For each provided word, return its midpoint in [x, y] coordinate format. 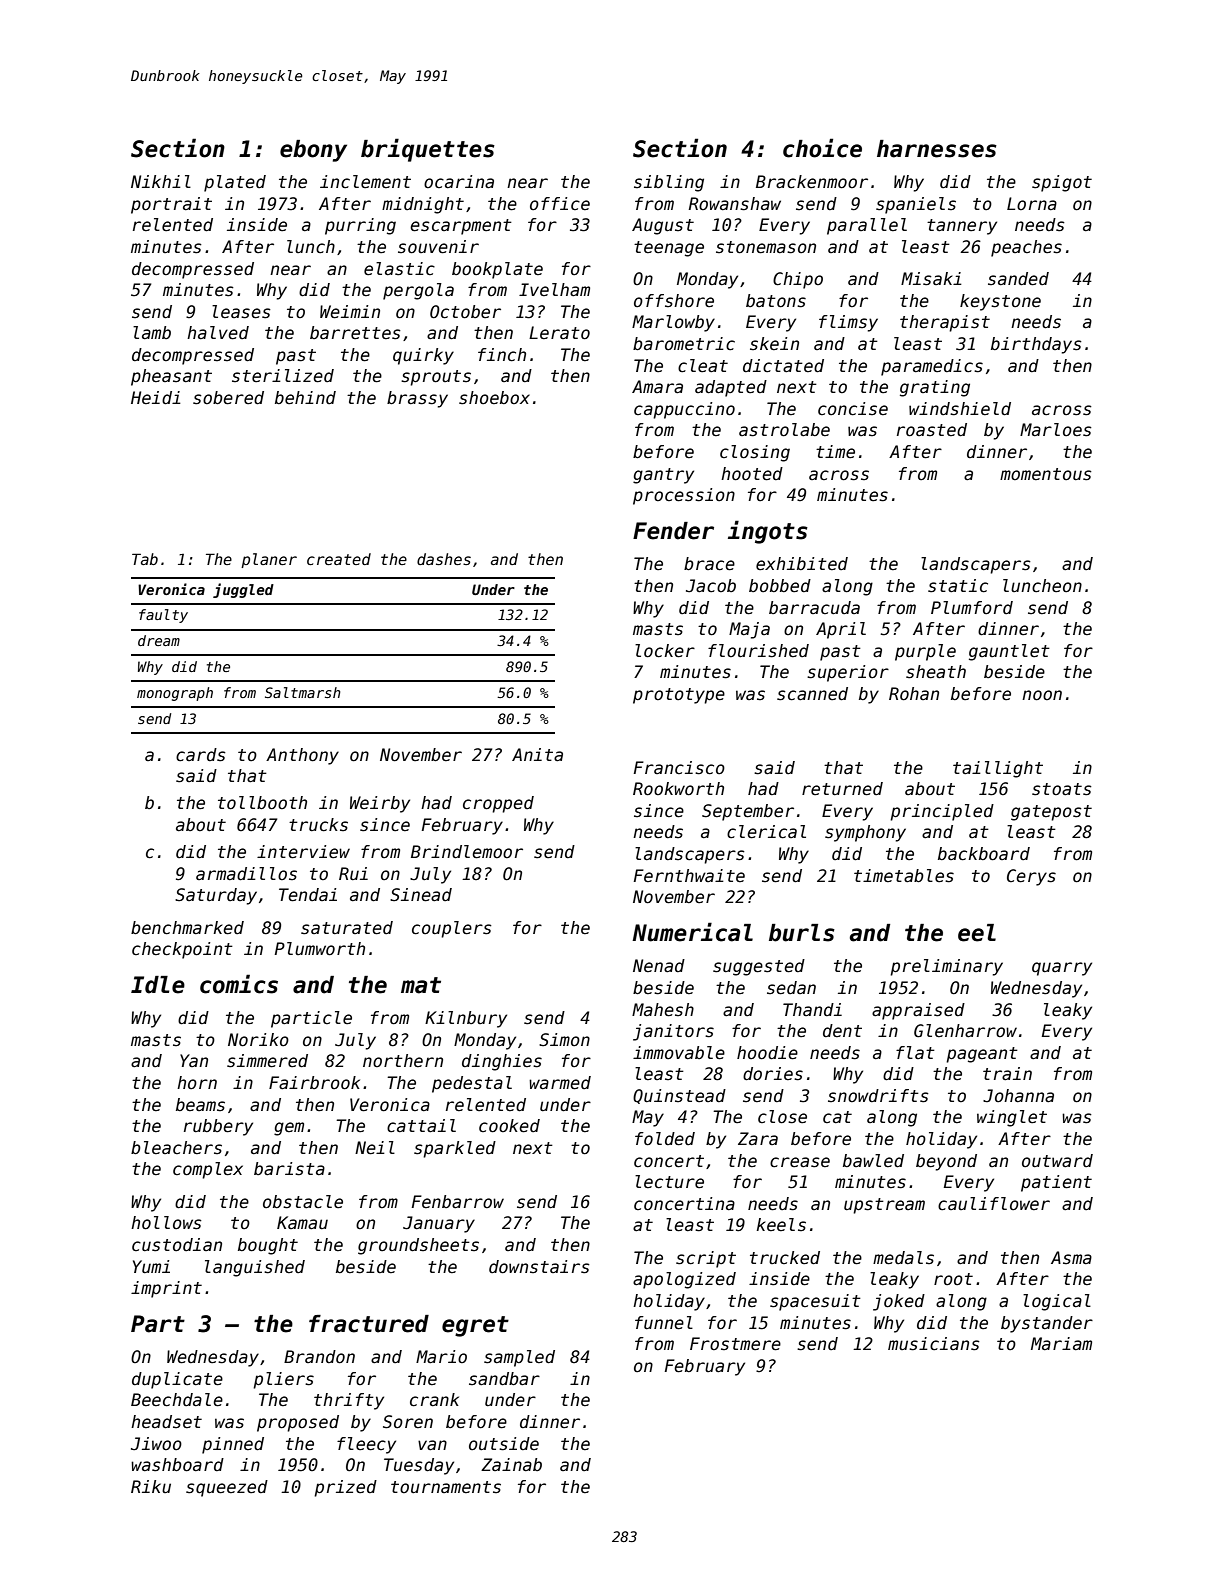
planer [269, 560]
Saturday [216, 896]
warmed [560, 1083]
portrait [171, 205]
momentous [1046, 474]
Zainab [511, 1465]
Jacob [711, 586]
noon [1042, 695]
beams [200, 1105]
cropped [498, 804]
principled [942, 812]
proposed [298, 1423]
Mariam [1061, 1344]
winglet [1012, 1118]
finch [502, 355]
